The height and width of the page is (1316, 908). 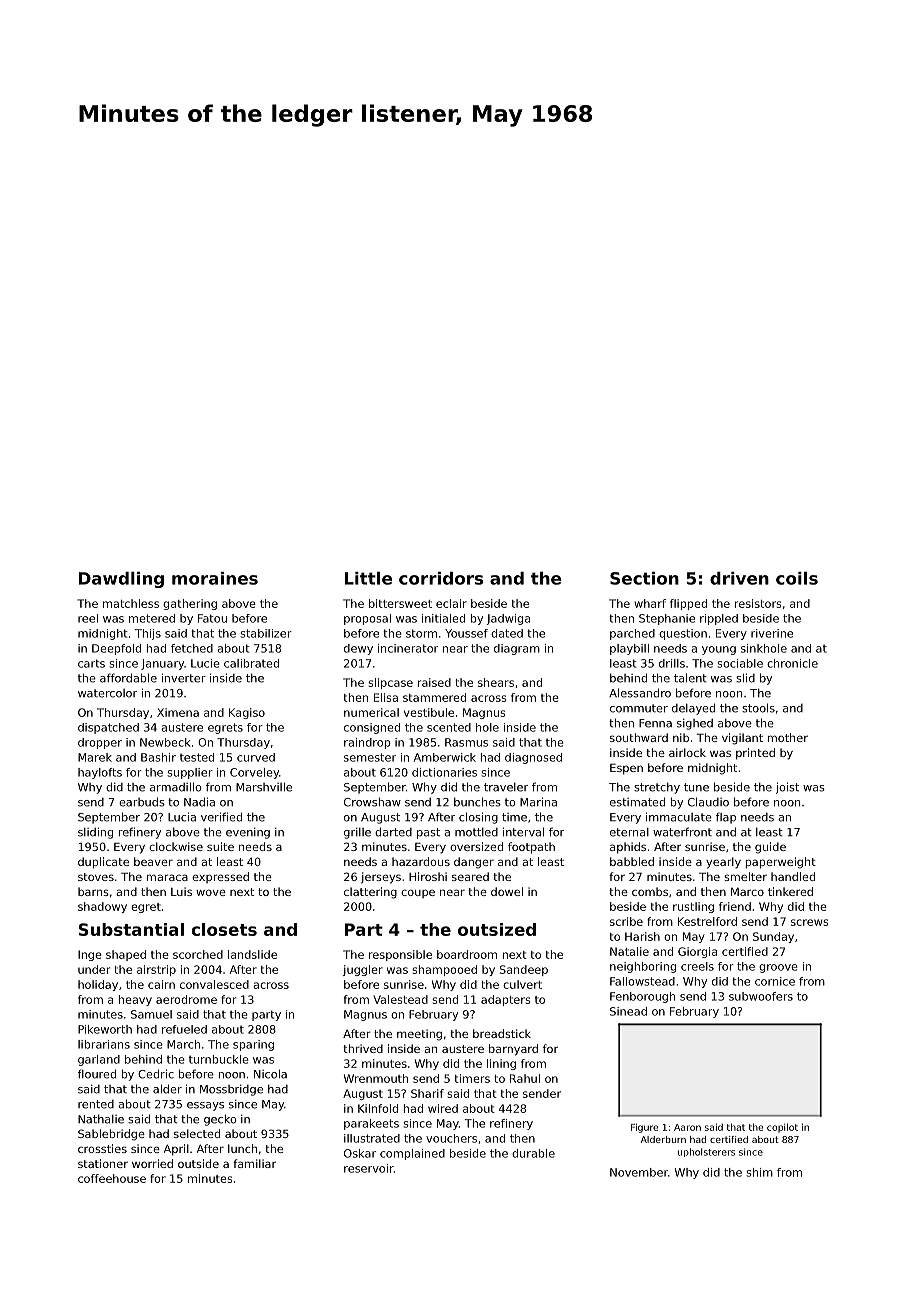 I want to click on floured, so click(x=97, y=1074).
